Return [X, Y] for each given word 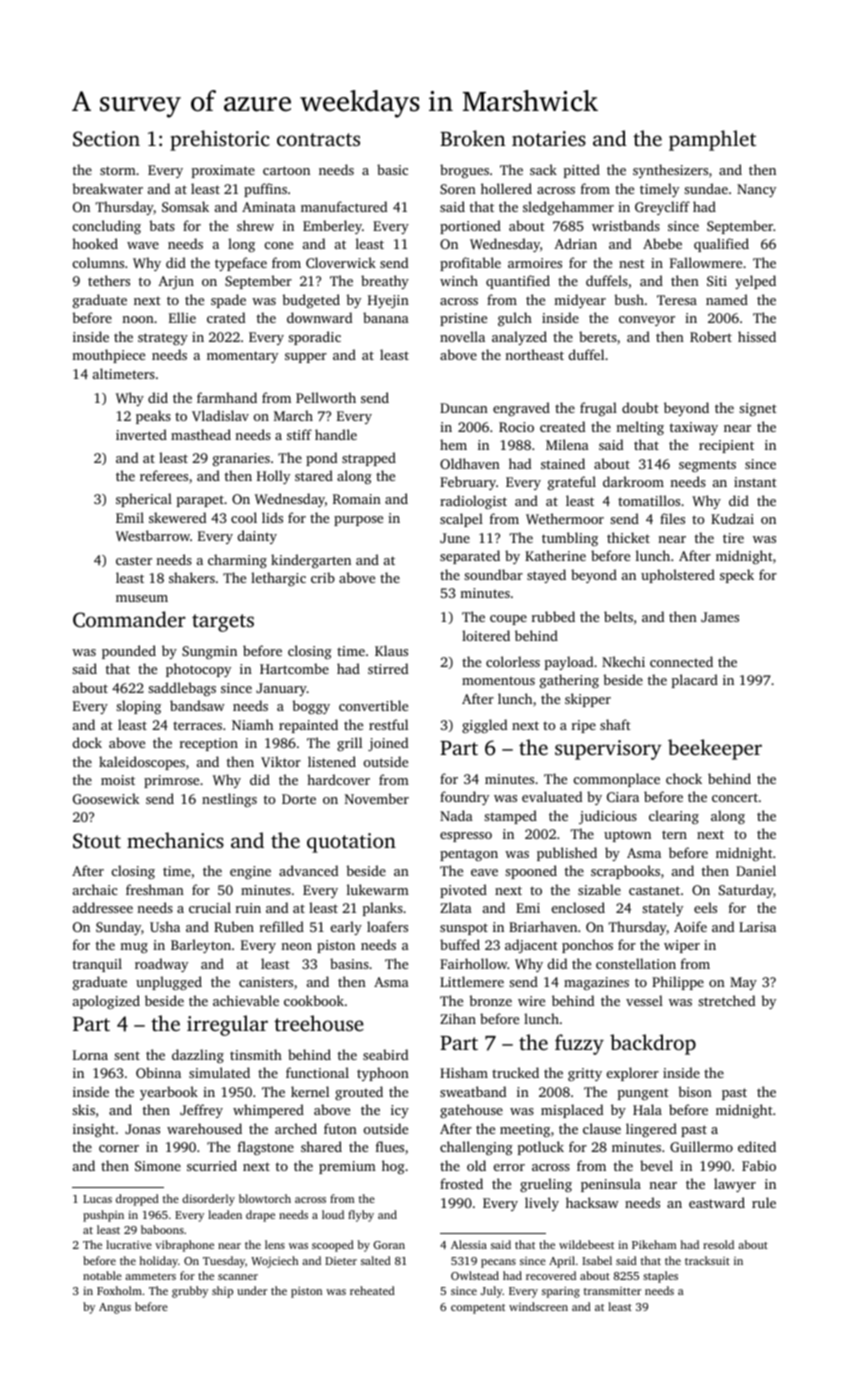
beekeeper [715, 749]
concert [735, 797]
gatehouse [471, 1111]
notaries [549, 138]
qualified [721, 245]
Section [106, 139]
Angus [115, 1308]
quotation [351, 843]
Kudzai [732, 518]
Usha [165, 926]
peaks [153, 417]
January [281, 689]
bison [695, 1091]
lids [272, 517]
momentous [498, 681]
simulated [219, 1072]
